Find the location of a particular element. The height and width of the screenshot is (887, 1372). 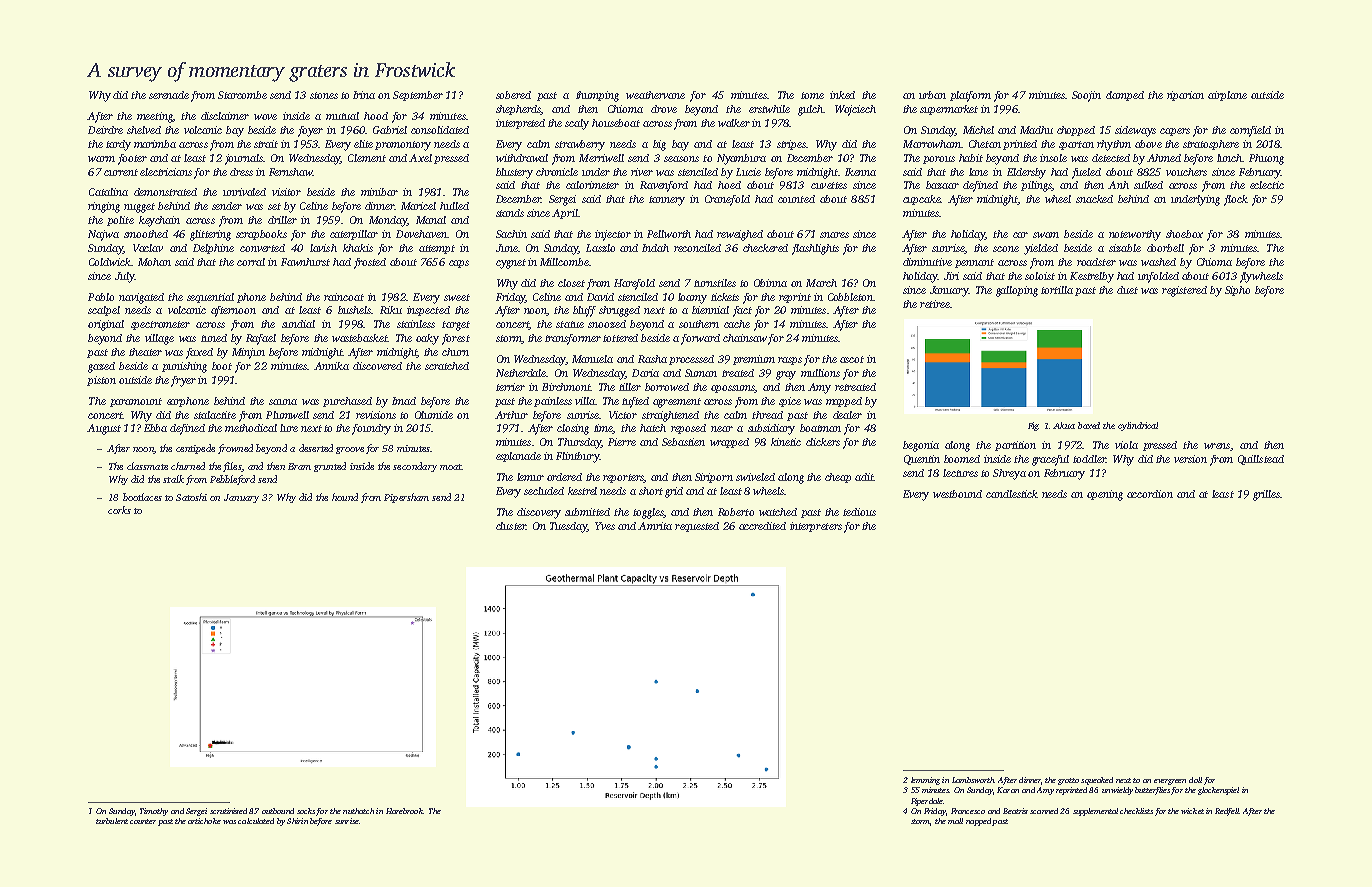

lemming is located at coordinates (925, 781).
